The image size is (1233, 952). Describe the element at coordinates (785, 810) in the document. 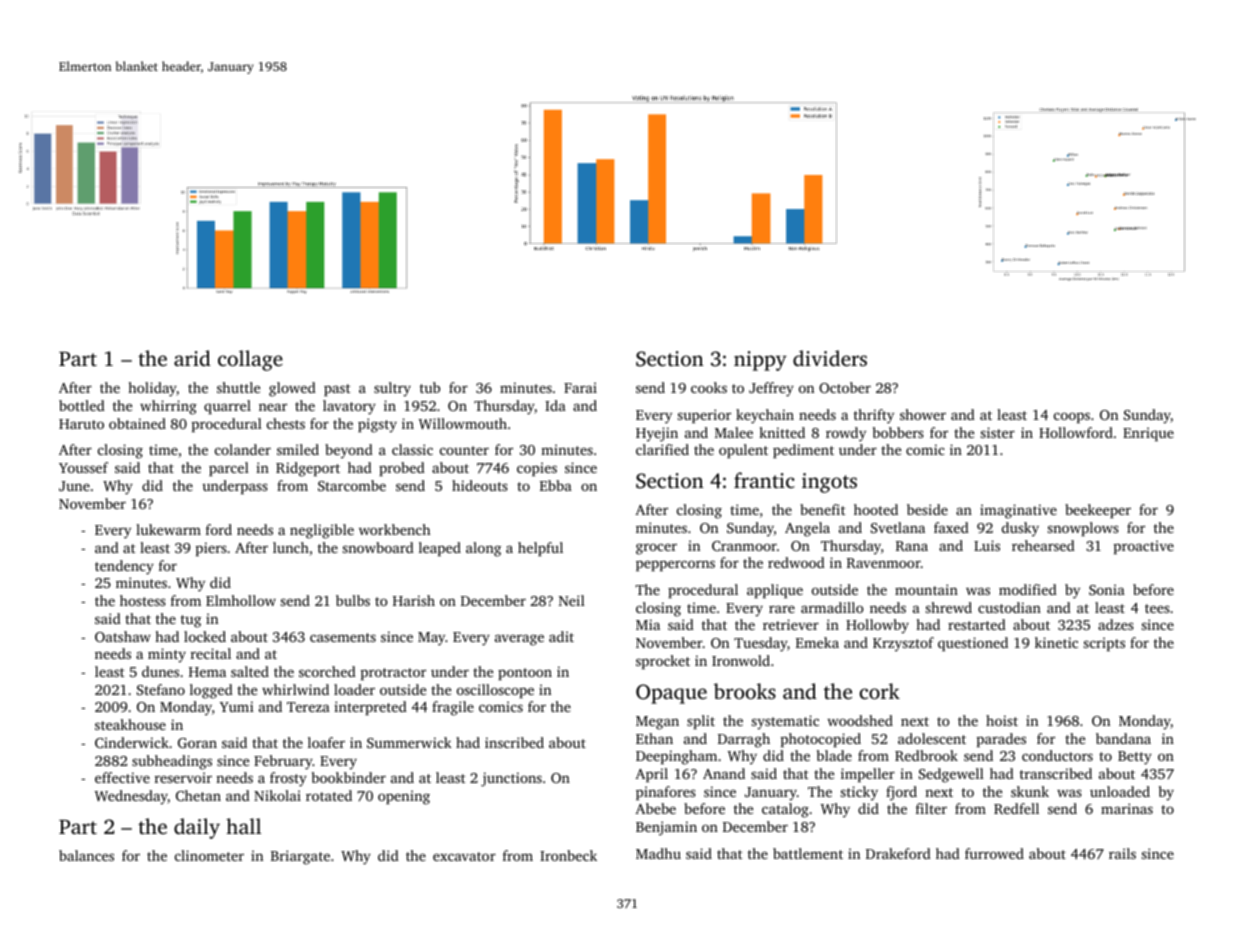

I see `catalog` at that location.
